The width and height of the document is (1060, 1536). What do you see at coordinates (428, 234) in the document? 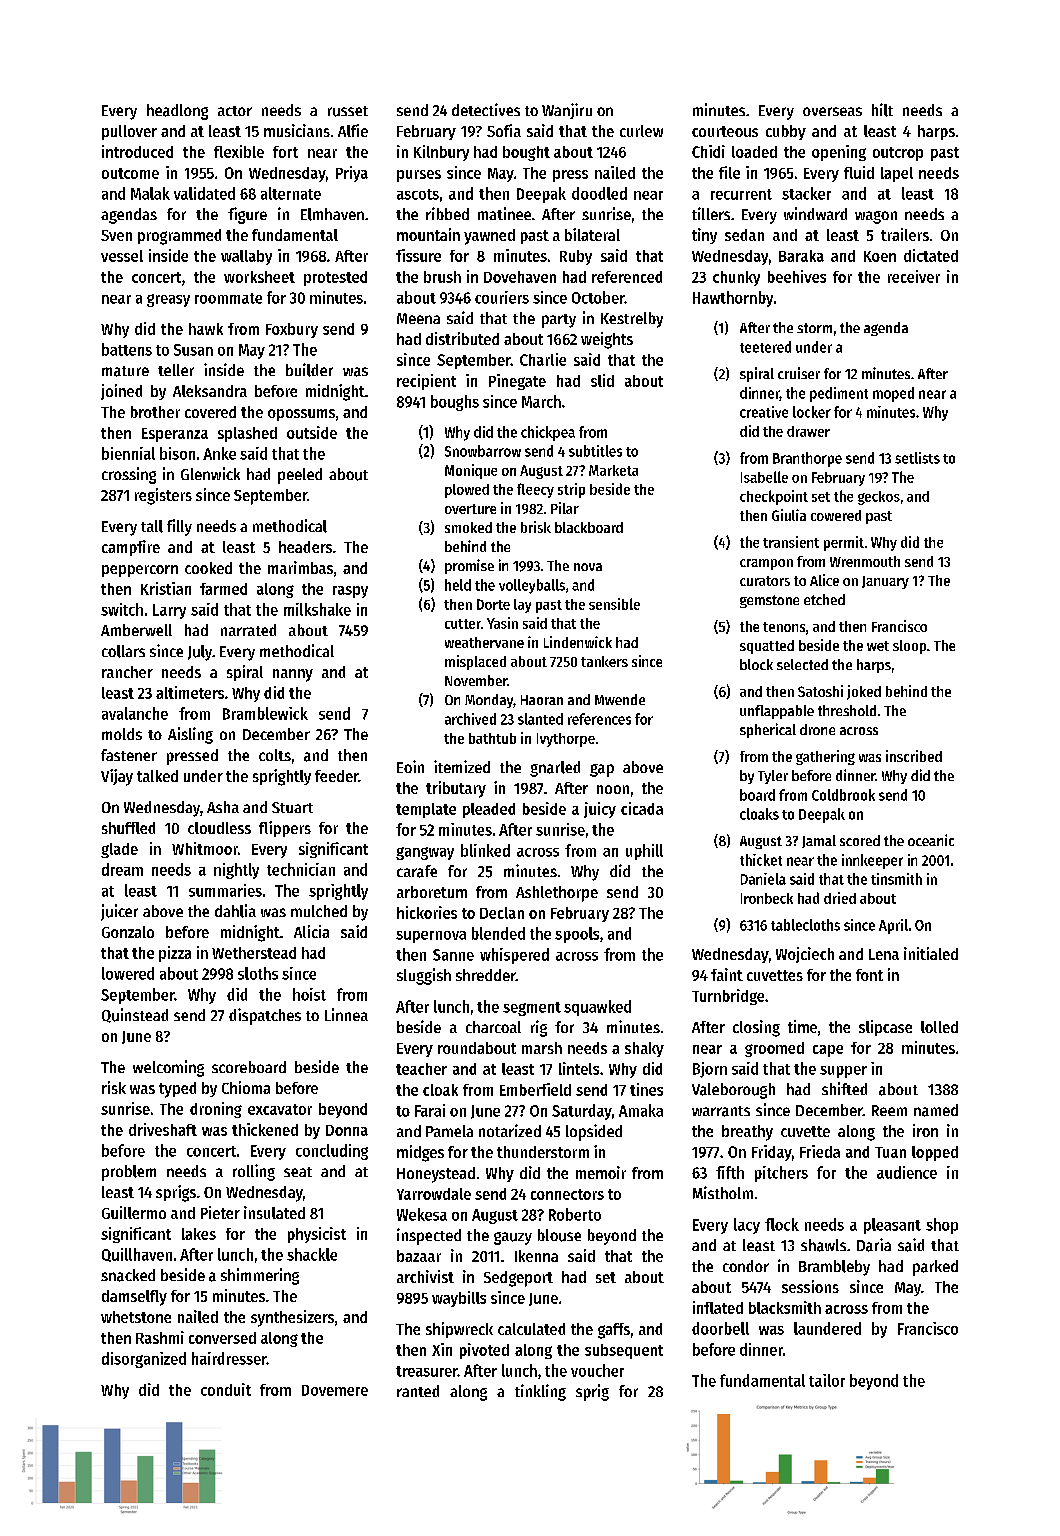
I see `mountain` at bounding box center [428, 234].
